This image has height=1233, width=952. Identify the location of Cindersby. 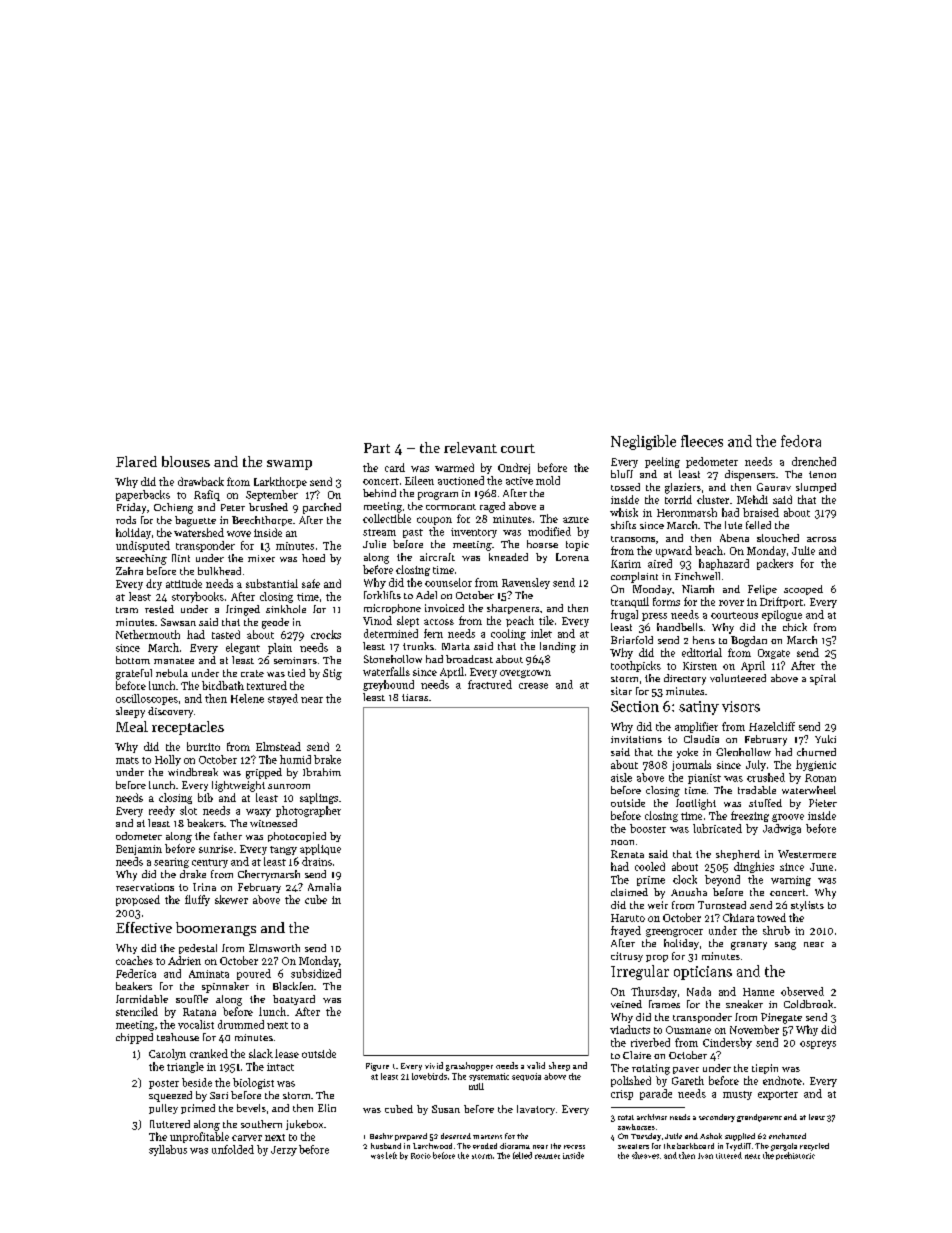
(727, 1043).
